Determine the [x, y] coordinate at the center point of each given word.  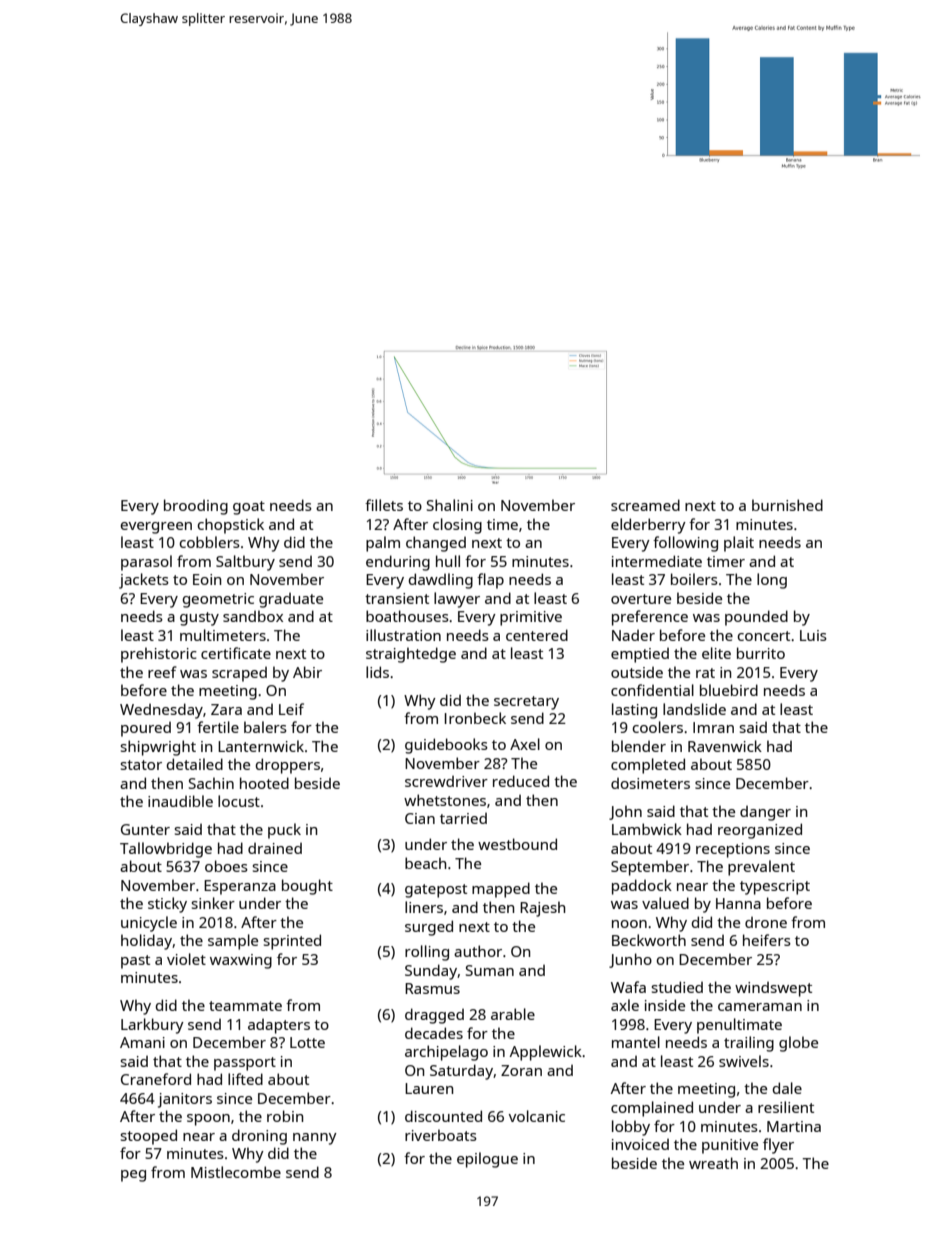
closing [457, 526]
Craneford [156, 1079]
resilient [786, 1107]
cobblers [210, 542]
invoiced [640, 1144]
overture [641, 599]
